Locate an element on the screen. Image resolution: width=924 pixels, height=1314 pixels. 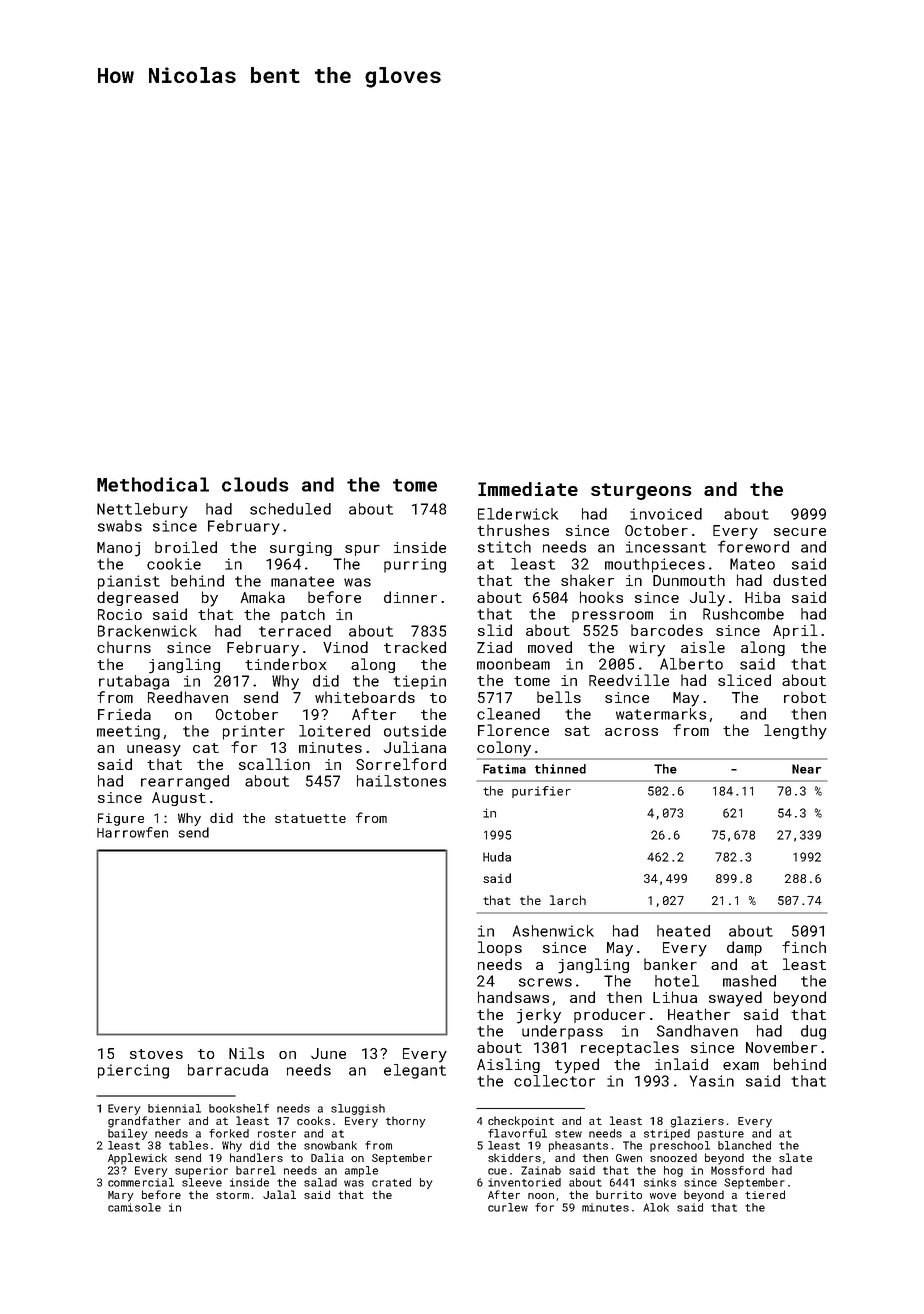
moved is located at coordinates (550, 647).
